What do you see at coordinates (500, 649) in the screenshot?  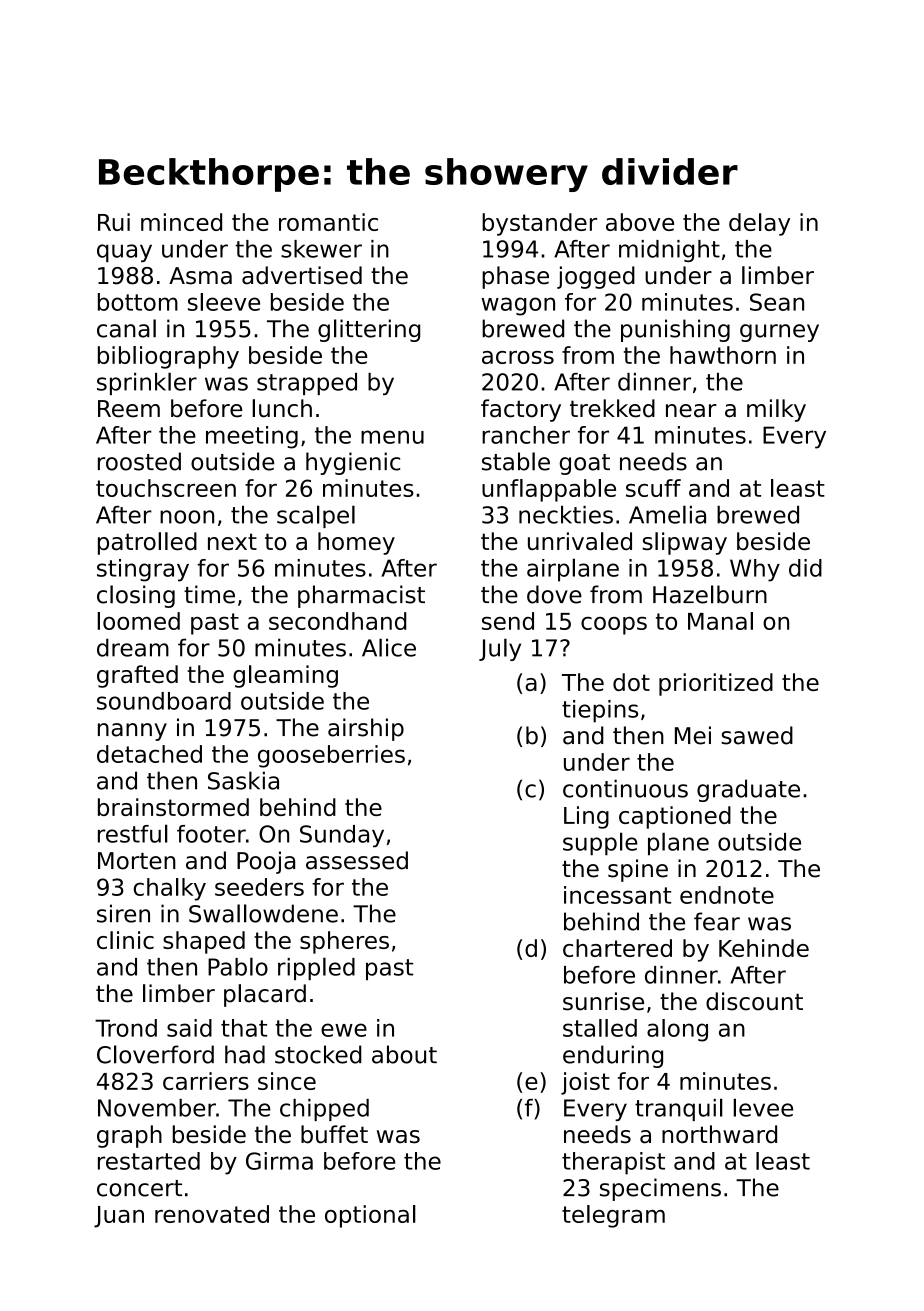 I see `July` at bounding box center [500, 649].
